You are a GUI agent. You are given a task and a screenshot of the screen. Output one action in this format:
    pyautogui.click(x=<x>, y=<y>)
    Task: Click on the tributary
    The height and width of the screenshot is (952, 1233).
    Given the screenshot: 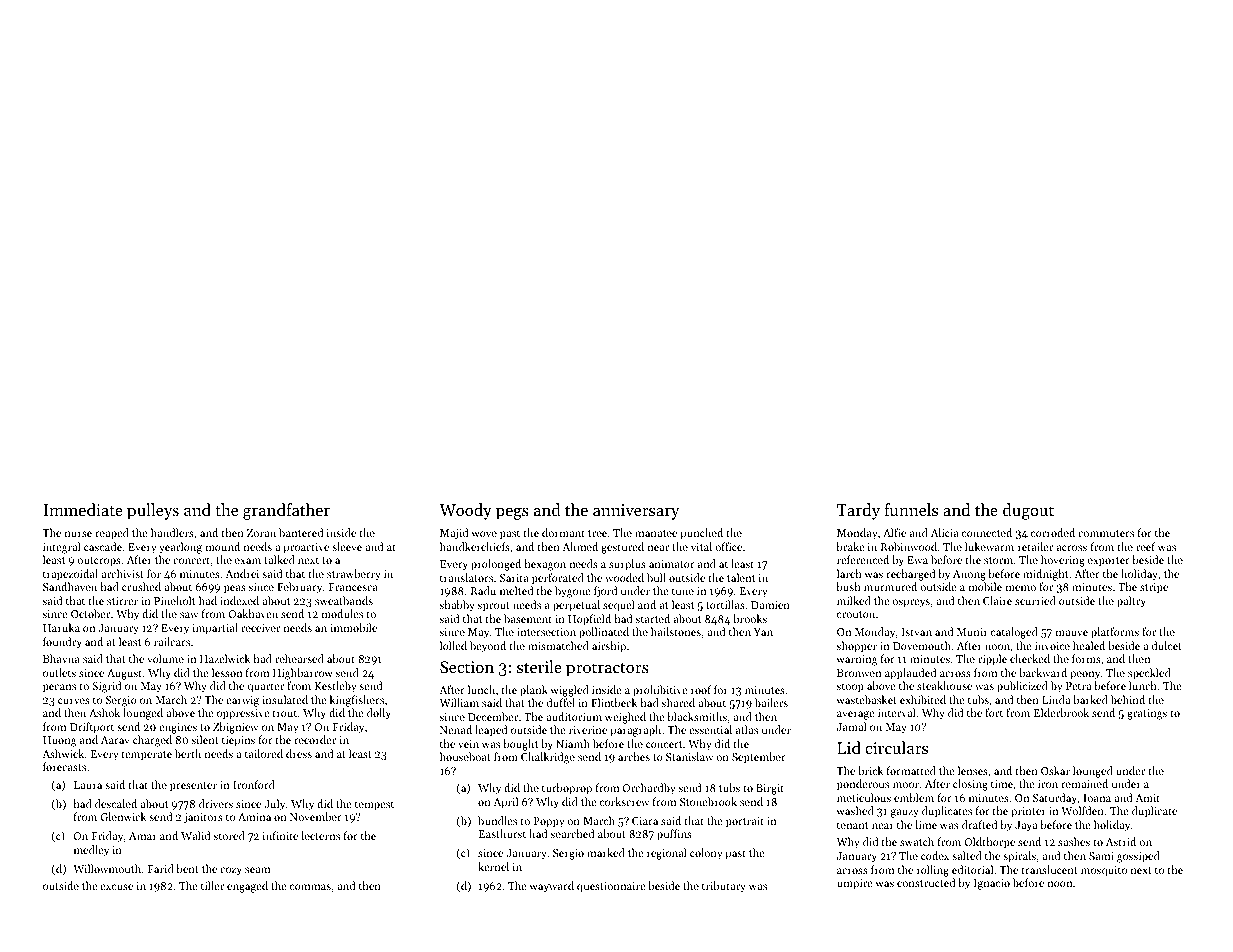 What is the action you would take?
    pyautogui.click(x=724, y=887)
